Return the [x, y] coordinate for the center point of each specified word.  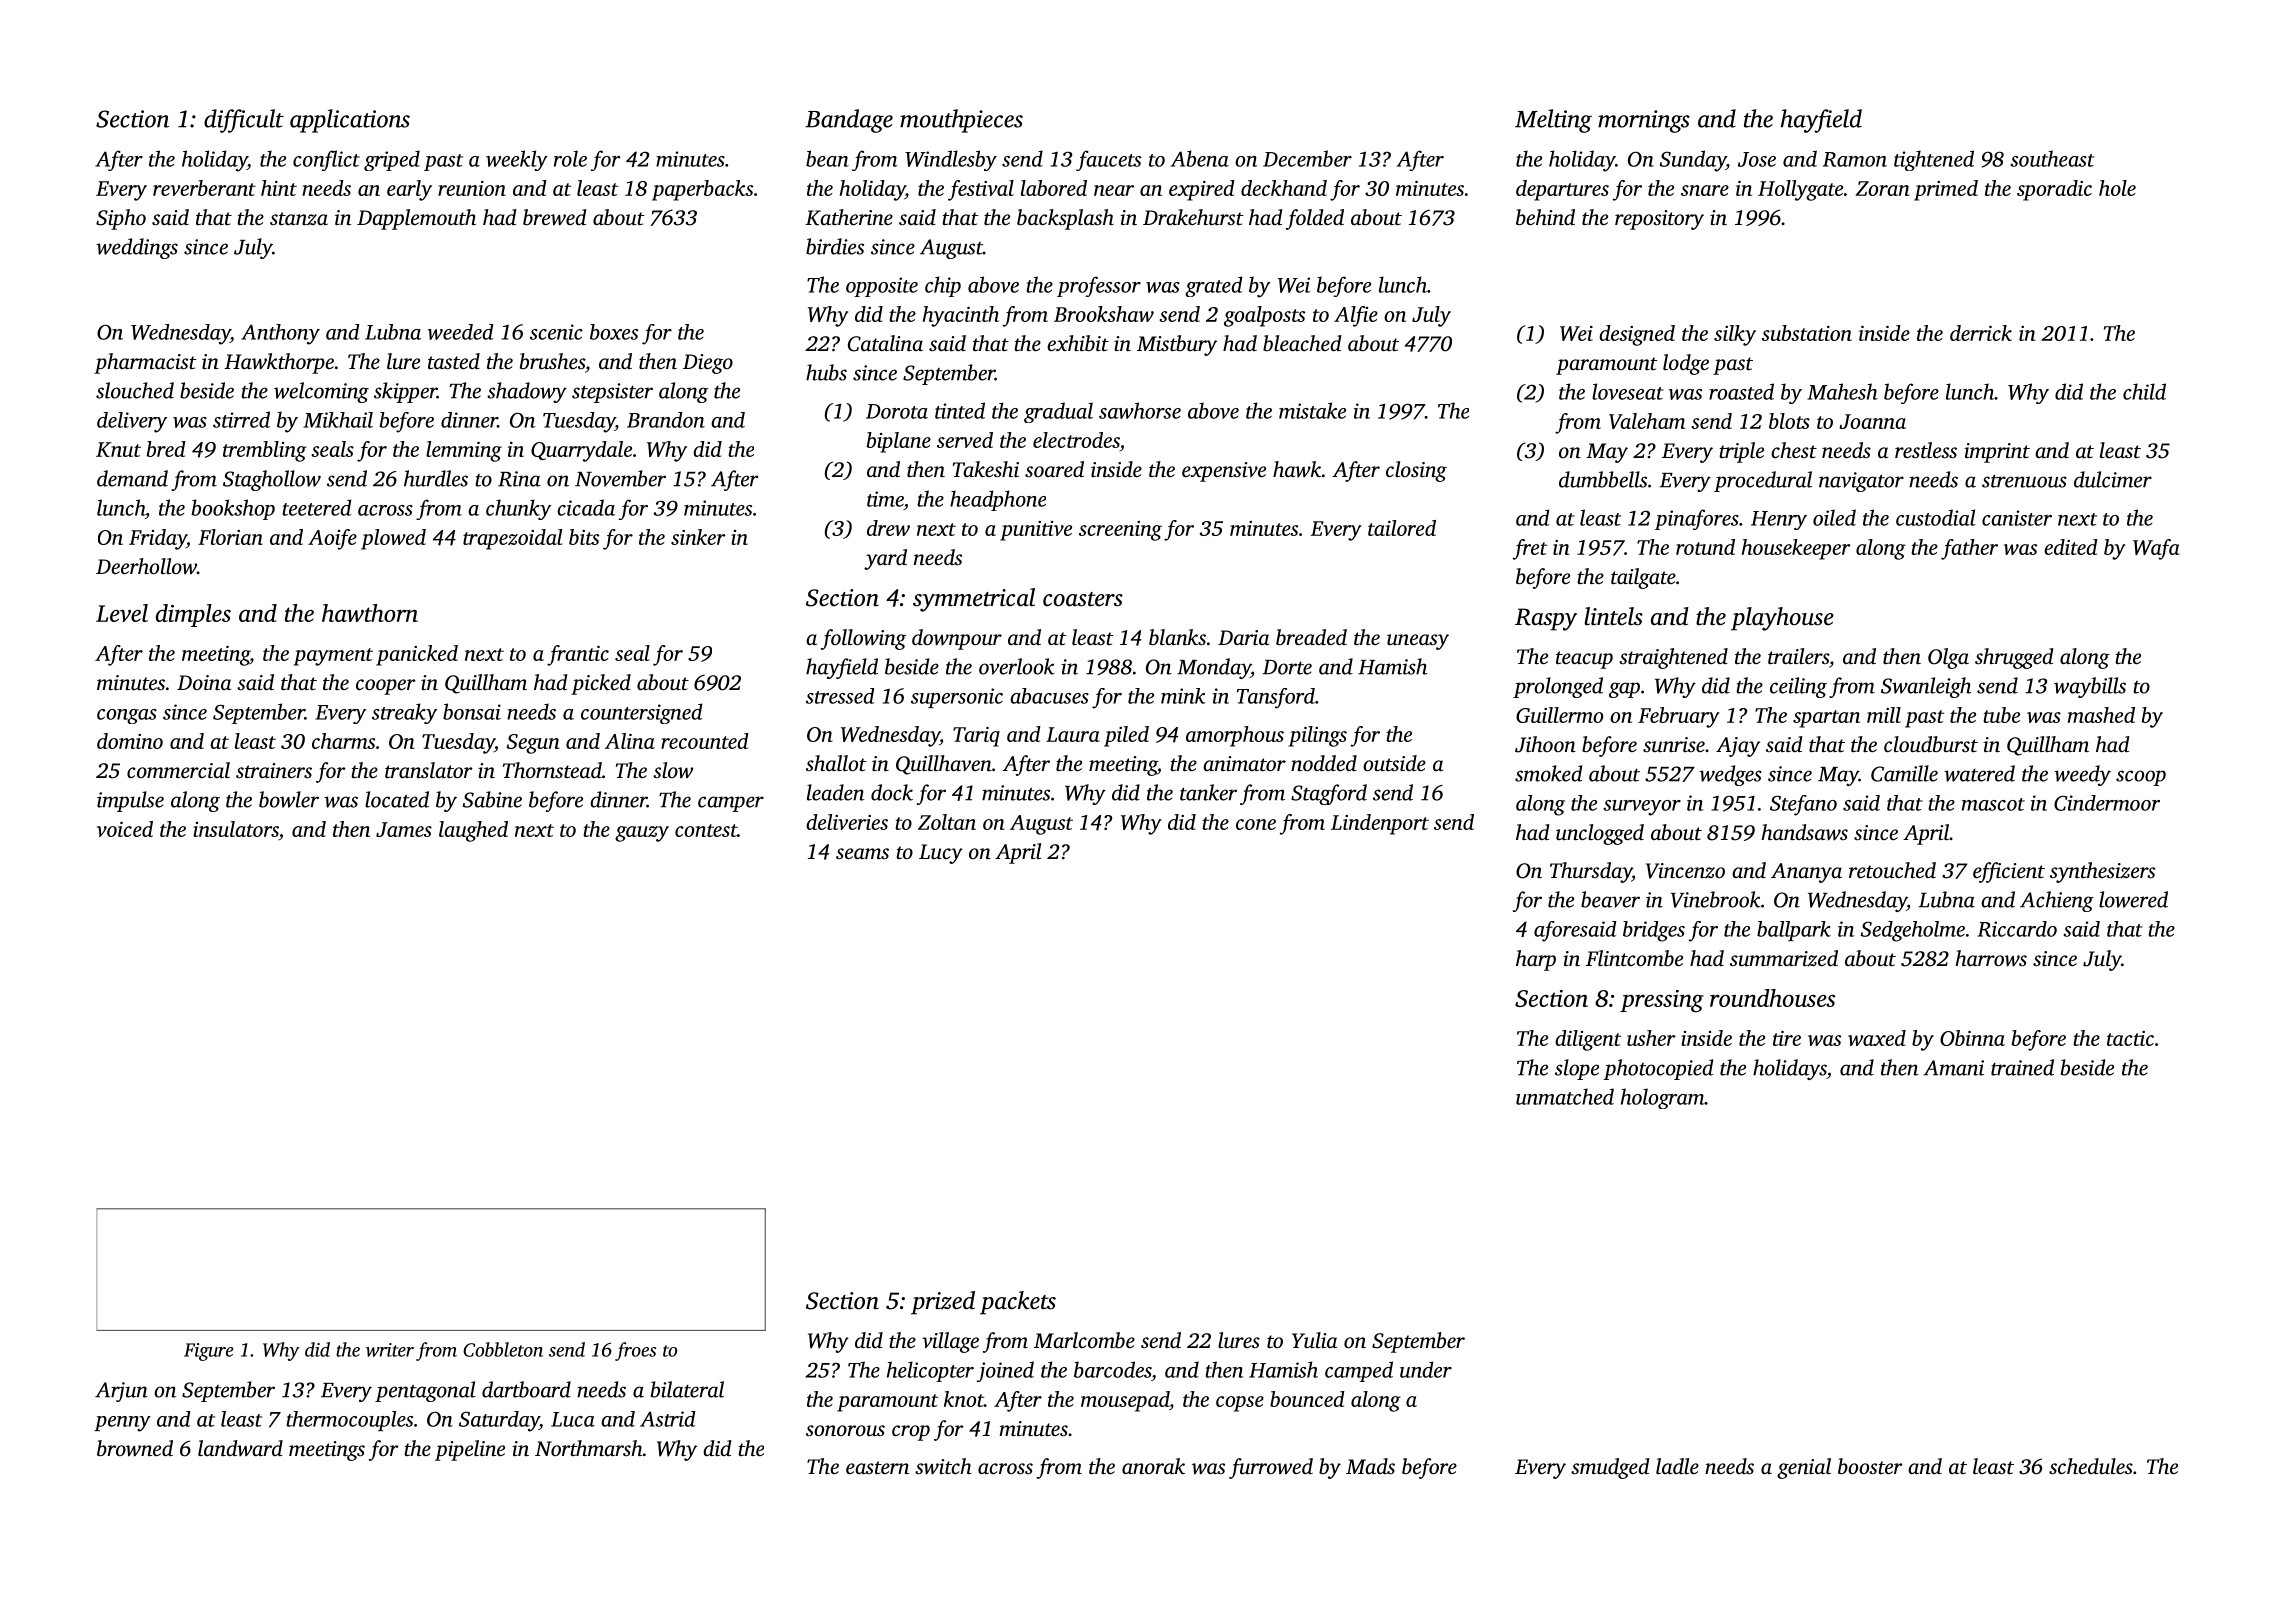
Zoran [1882, 188]
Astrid [667, 1419]
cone [1256, 824]
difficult [244, 121]
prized [943, 1303]
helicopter [930, 1371]
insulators [236, 829]
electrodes [1076, 441]
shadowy [527, 392]
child [2144, 391]
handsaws [1804, 832]
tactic [2130, 1038]
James [404, 829]
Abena [1200, 158]
